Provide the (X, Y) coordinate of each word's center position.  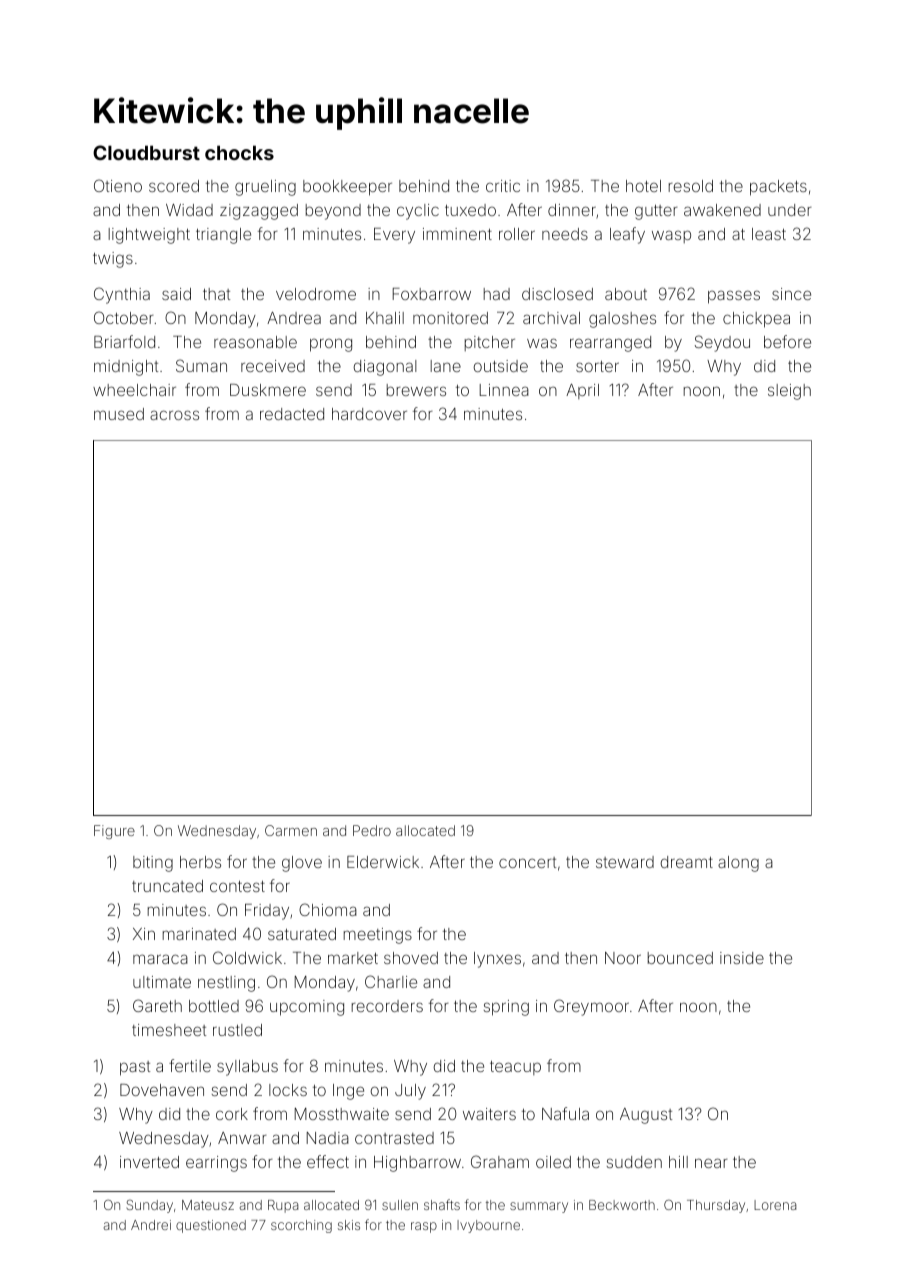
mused (119, 414)
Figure (114, 832)
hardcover (369, 414)
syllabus (247, 1068)
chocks (239, 152)
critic (503, 186)
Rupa (283, 1206)
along (738, 864)
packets (778, 188)
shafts (442, 1204)
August (646, 1116)
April (582, 391)
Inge (348, 1092)
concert (527, 862)
